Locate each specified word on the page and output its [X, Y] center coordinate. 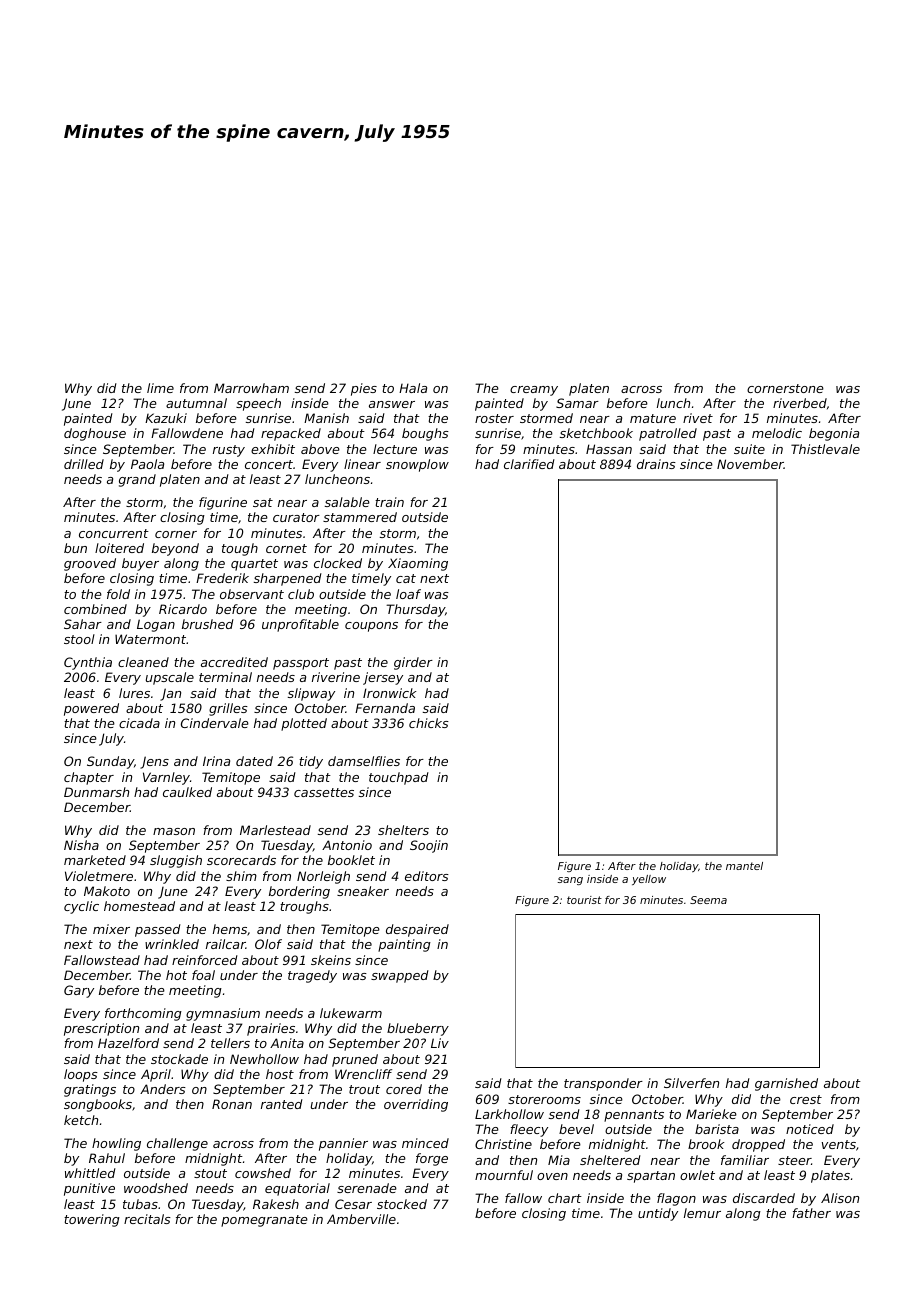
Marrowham [251, 388]
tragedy [312, 976]
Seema [708, 900]
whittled [90, 1173]
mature [653, 418]
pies [364, 389]
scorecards [241, 860]
